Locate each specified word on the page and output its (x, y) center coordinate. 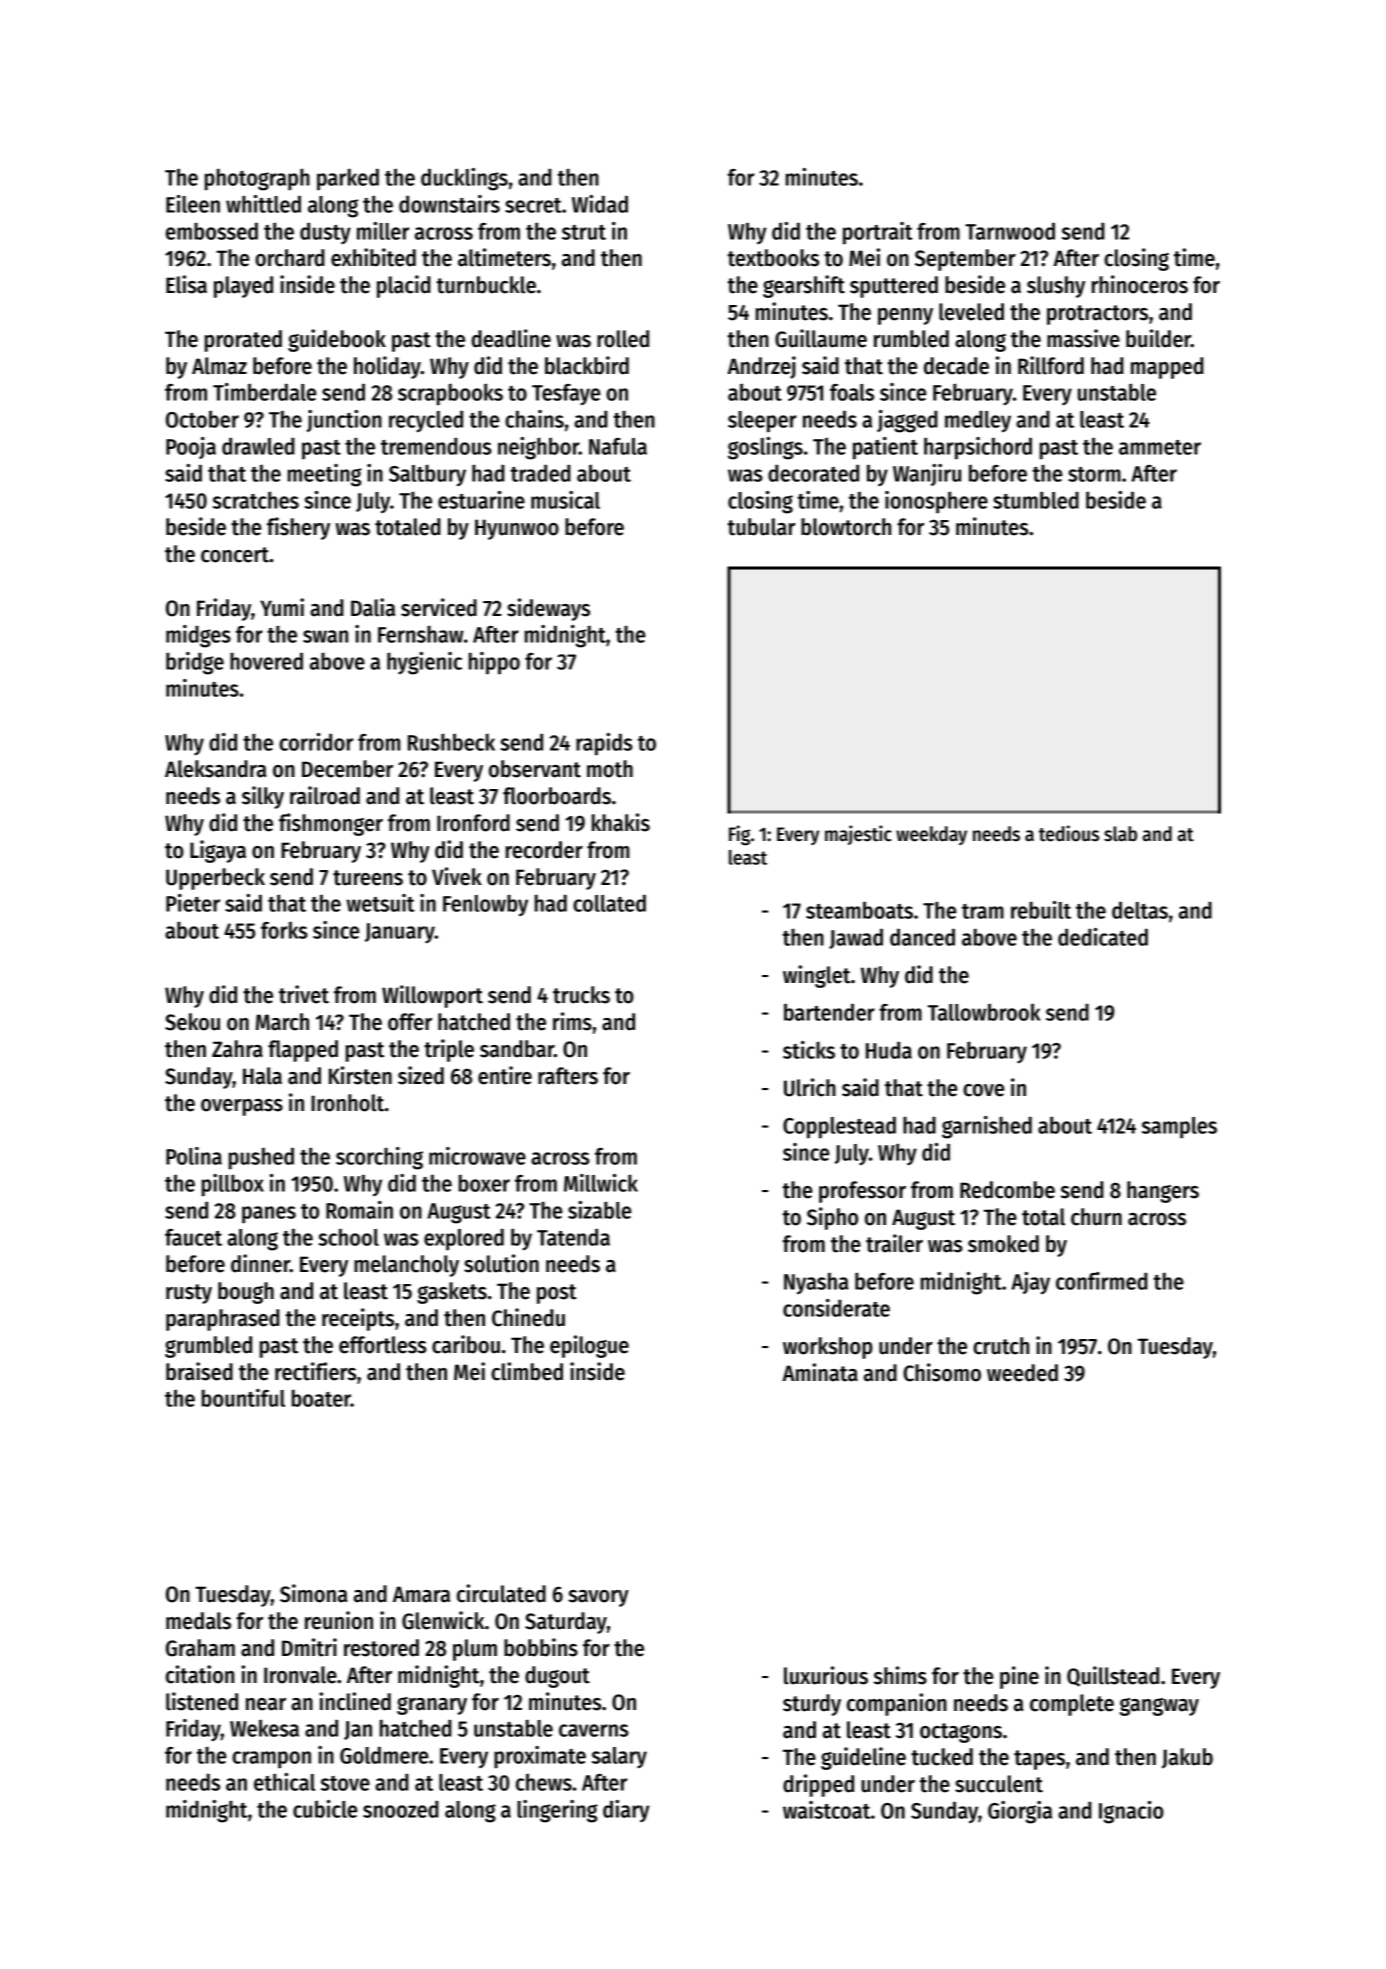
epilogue (589, 1346)
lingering (557, 1811)
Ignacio (1131, 1812)
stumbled (1036, 500)
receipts (358, 1319)
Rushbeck (451, 742)
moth (610, 769)
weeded (1022, 1373)
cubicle (325, 1809)
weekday (931, 835)
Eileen (193, 204)
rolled (623, 339)
